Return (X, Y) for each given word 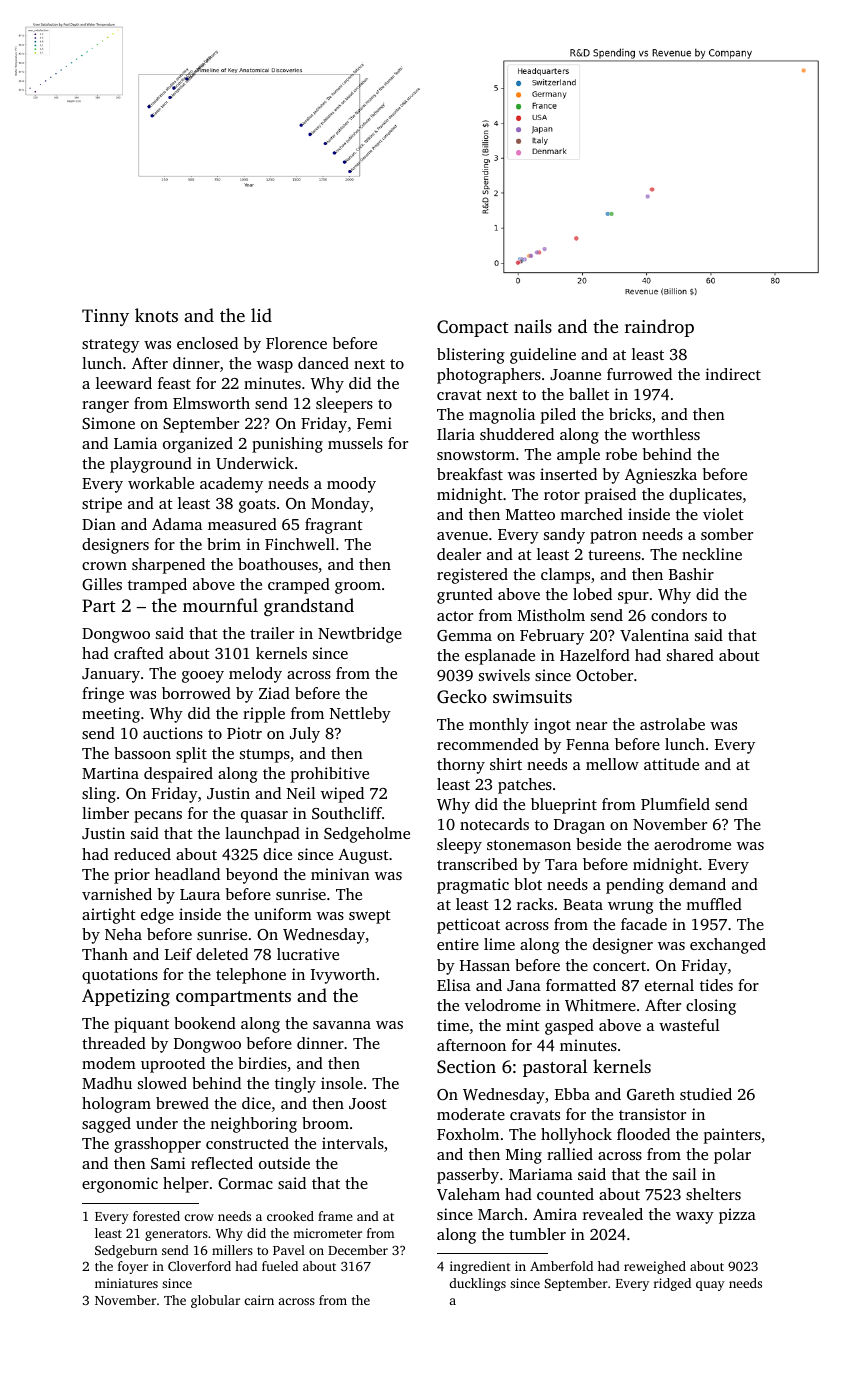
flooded (643, 1134)
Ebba (572, 1094)
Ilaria (456, 434)
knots (156, 315)
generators (176, 1235)
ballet (589, 394)
